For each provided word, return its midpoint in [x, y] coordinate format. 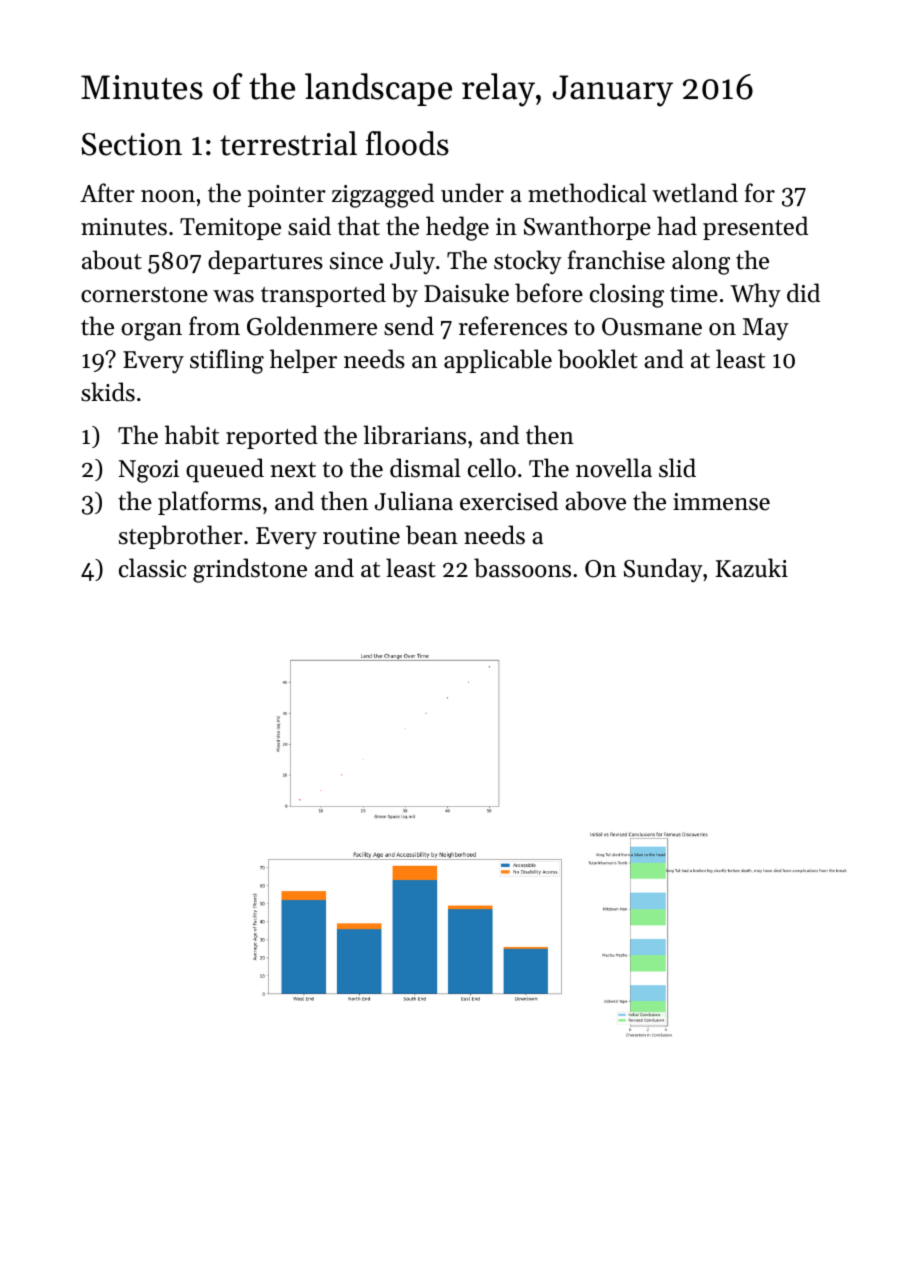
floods [407, 143]
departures [265, 262]
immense [721, 502]
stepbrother [181, 537]
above [595, 501]
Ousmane [652, 327]
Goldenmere [312, 326]
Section [131, 144]
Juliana [414, 501]
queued [225, 470]
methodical [587, 193]
